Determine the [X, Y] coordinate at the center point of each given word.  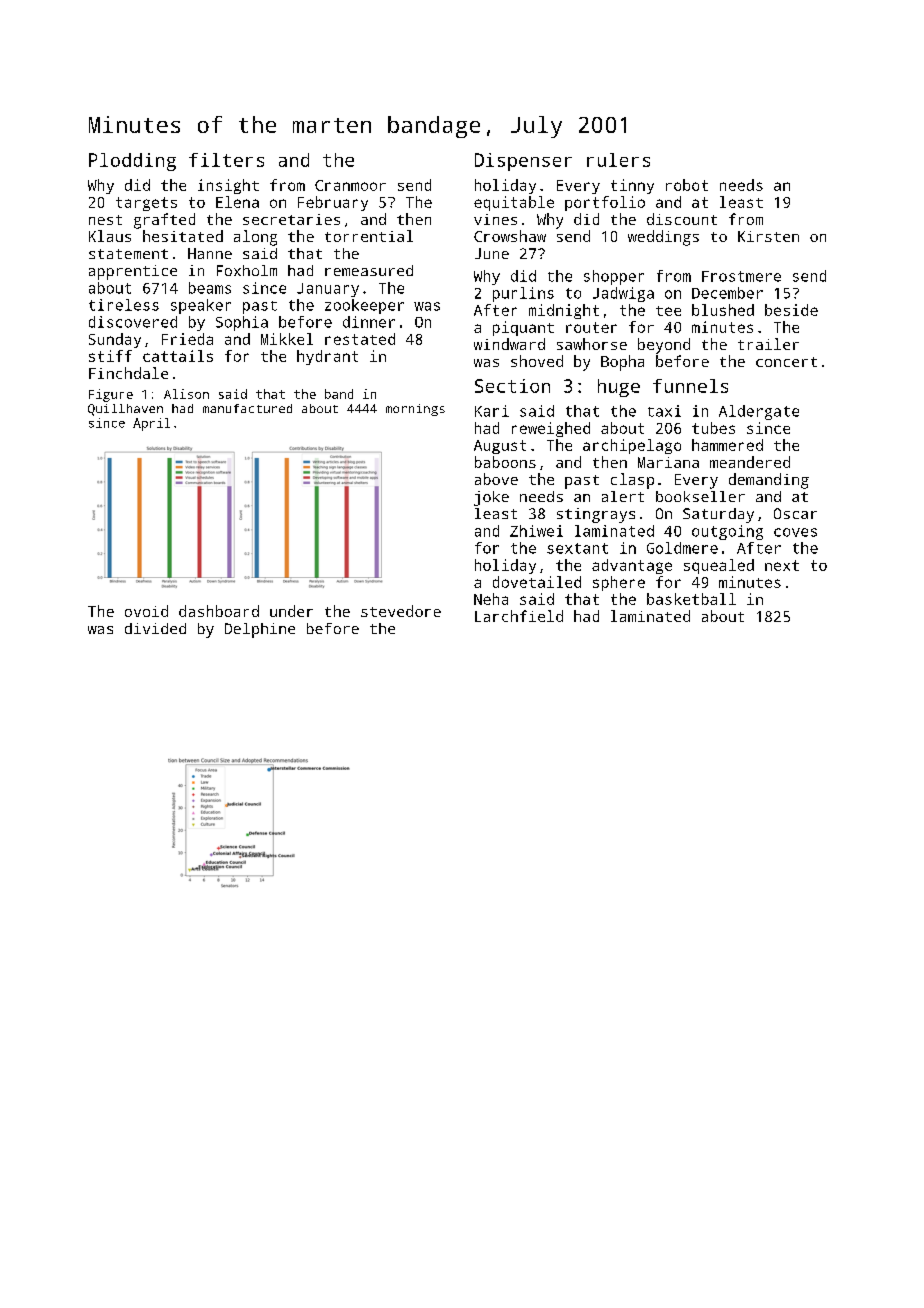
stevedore [401, 611]
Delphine [260, 630]
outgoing [727, 532]
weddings [663, 238]
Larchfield [519, 616]
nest [105, 220]
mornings [415, 410]
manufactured [247, 408]
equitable [514, 203]
